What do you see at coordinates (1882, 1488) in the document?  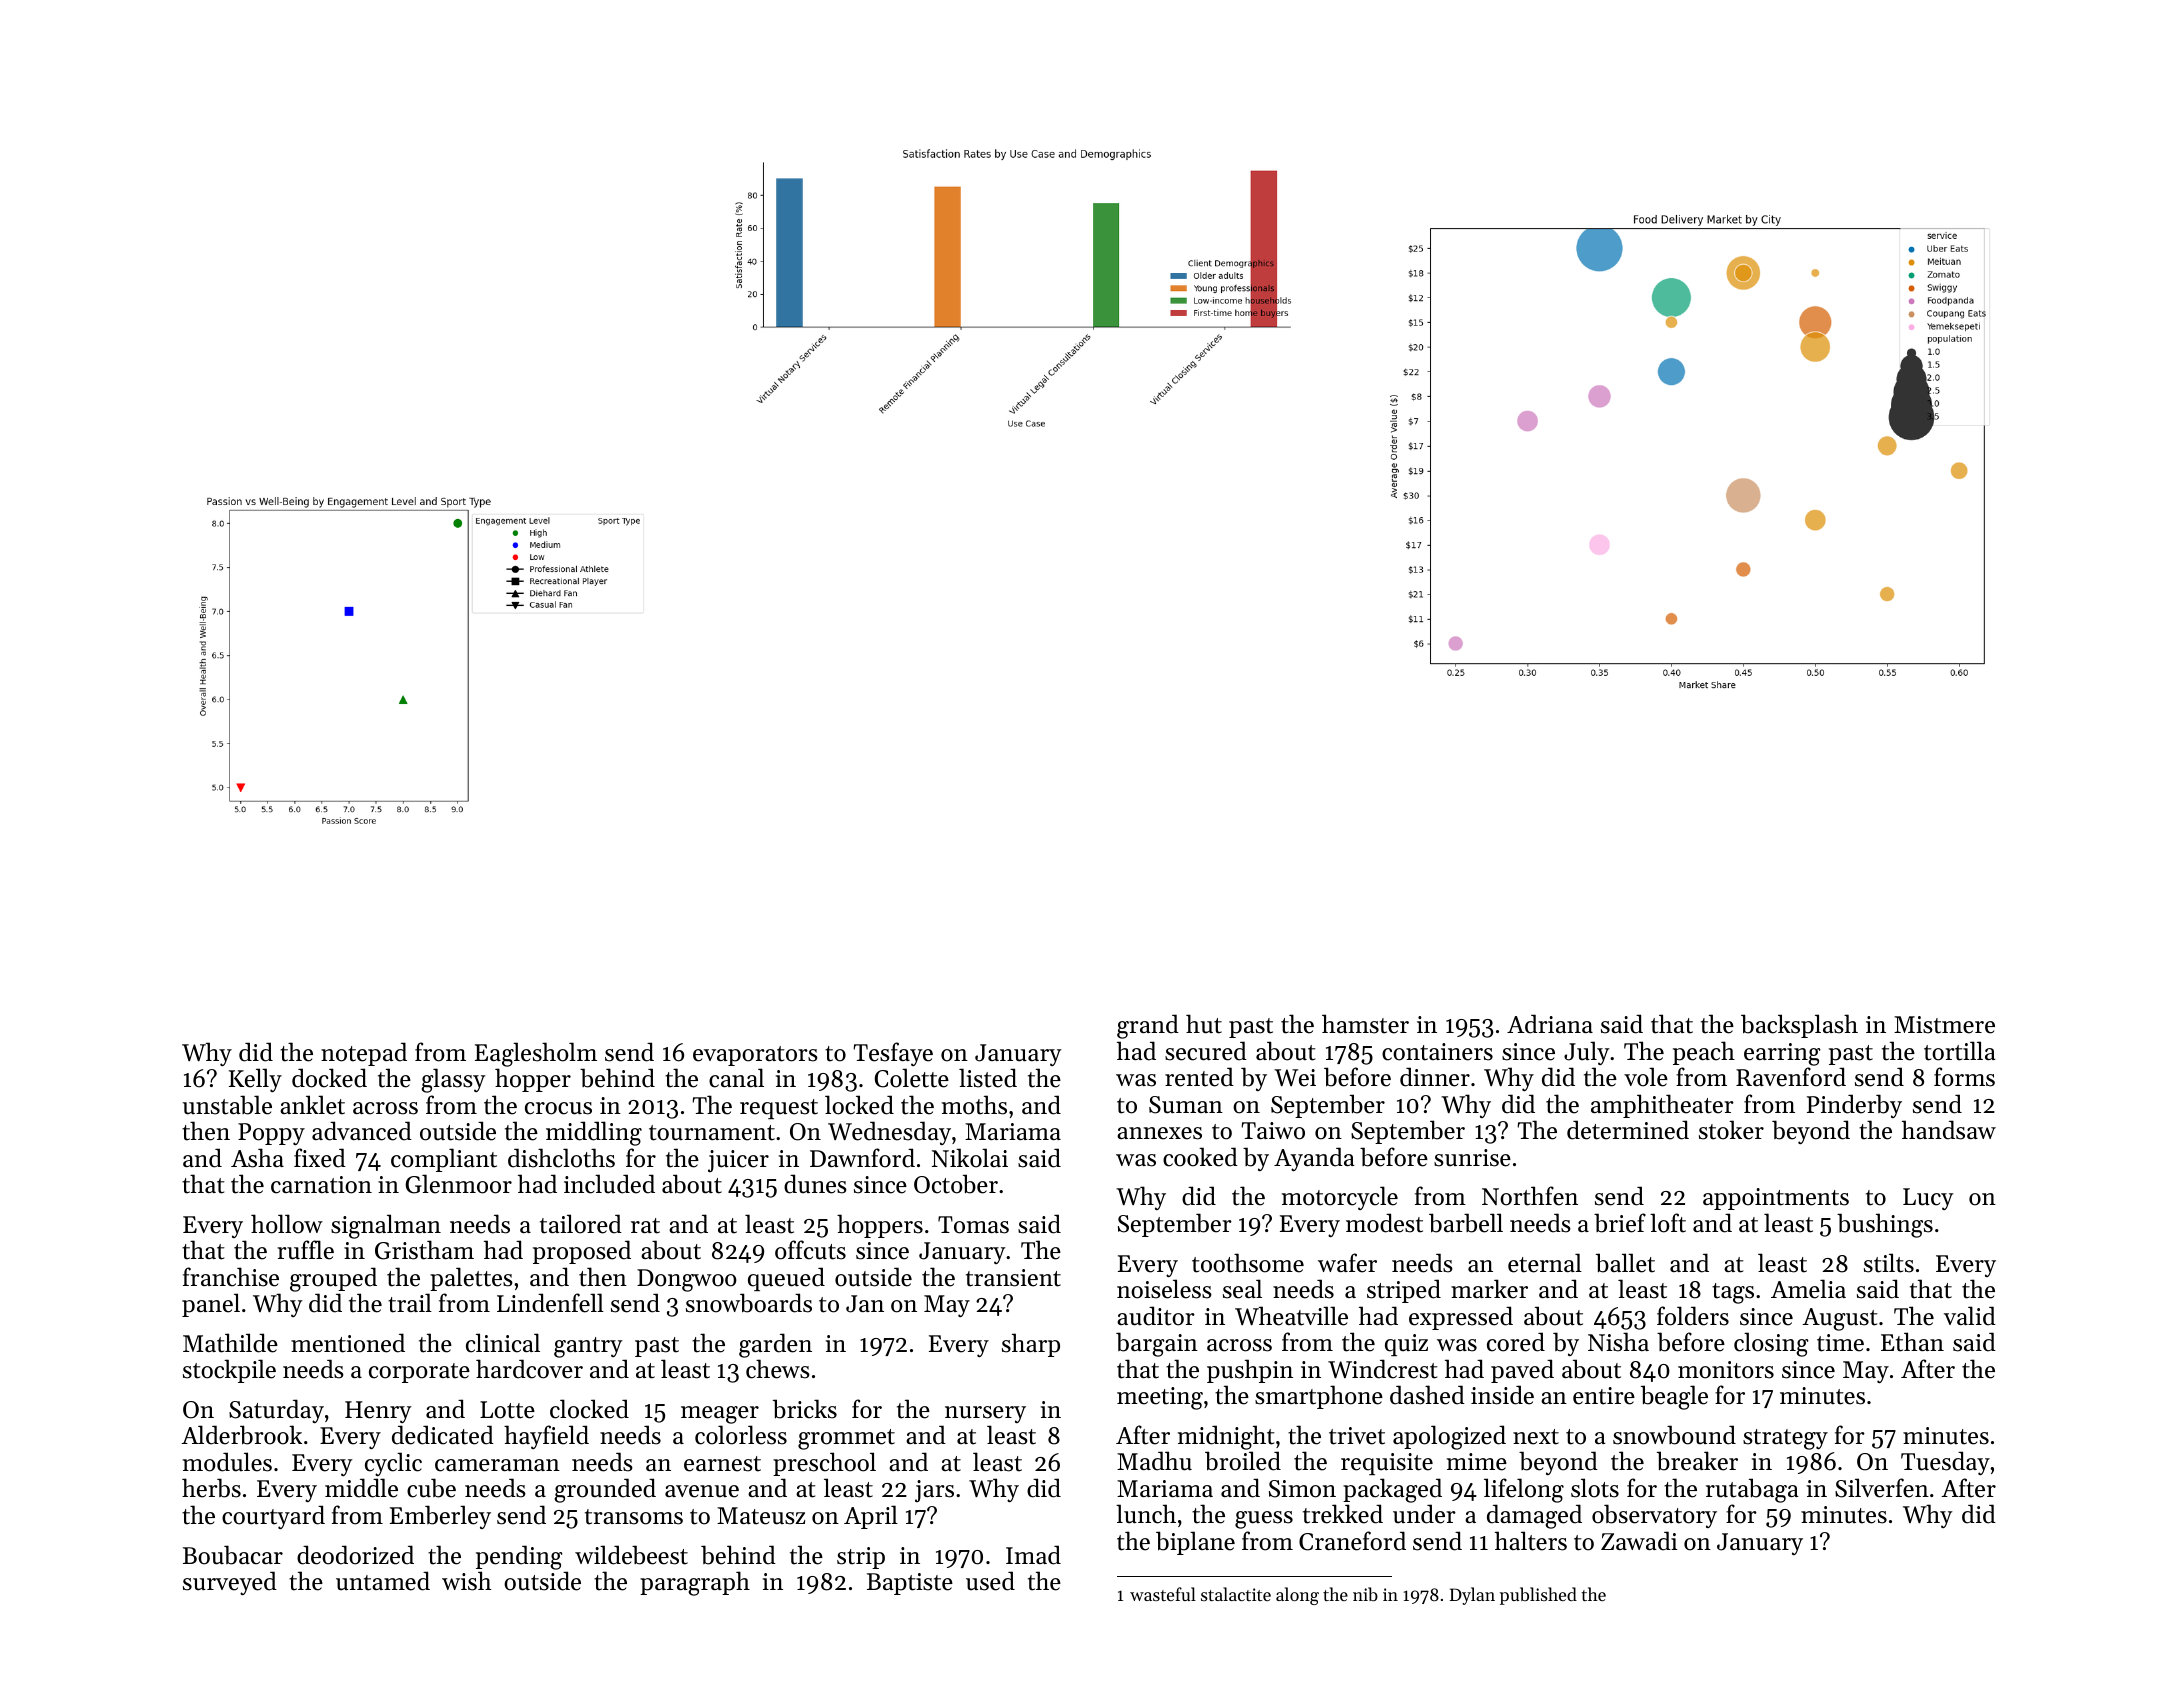 I see `Silverfen` at bounding box center [1882, 1488].
